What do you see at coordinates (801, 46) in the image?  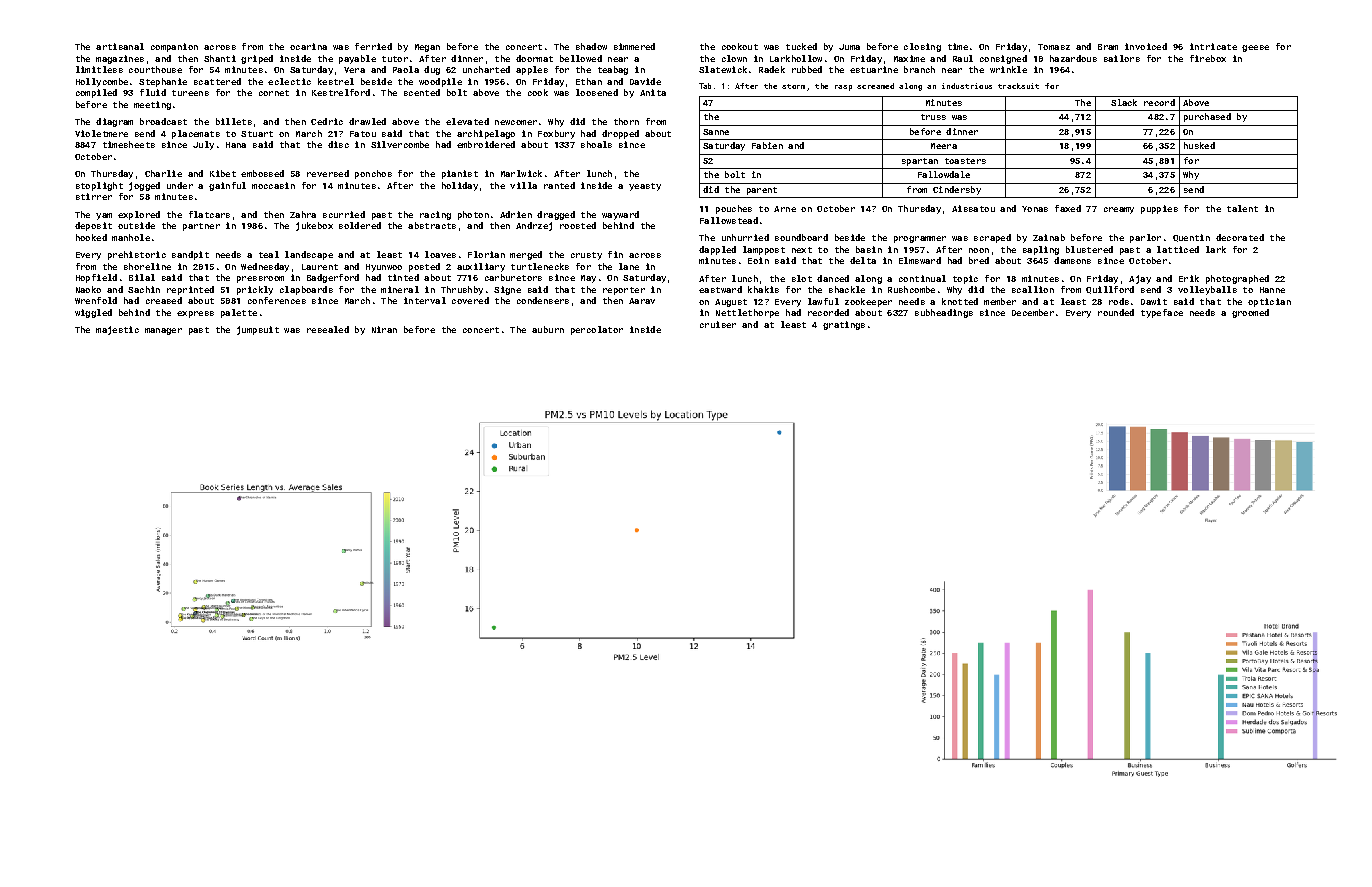 I see `tucked` at bounding box center [801, 46].
